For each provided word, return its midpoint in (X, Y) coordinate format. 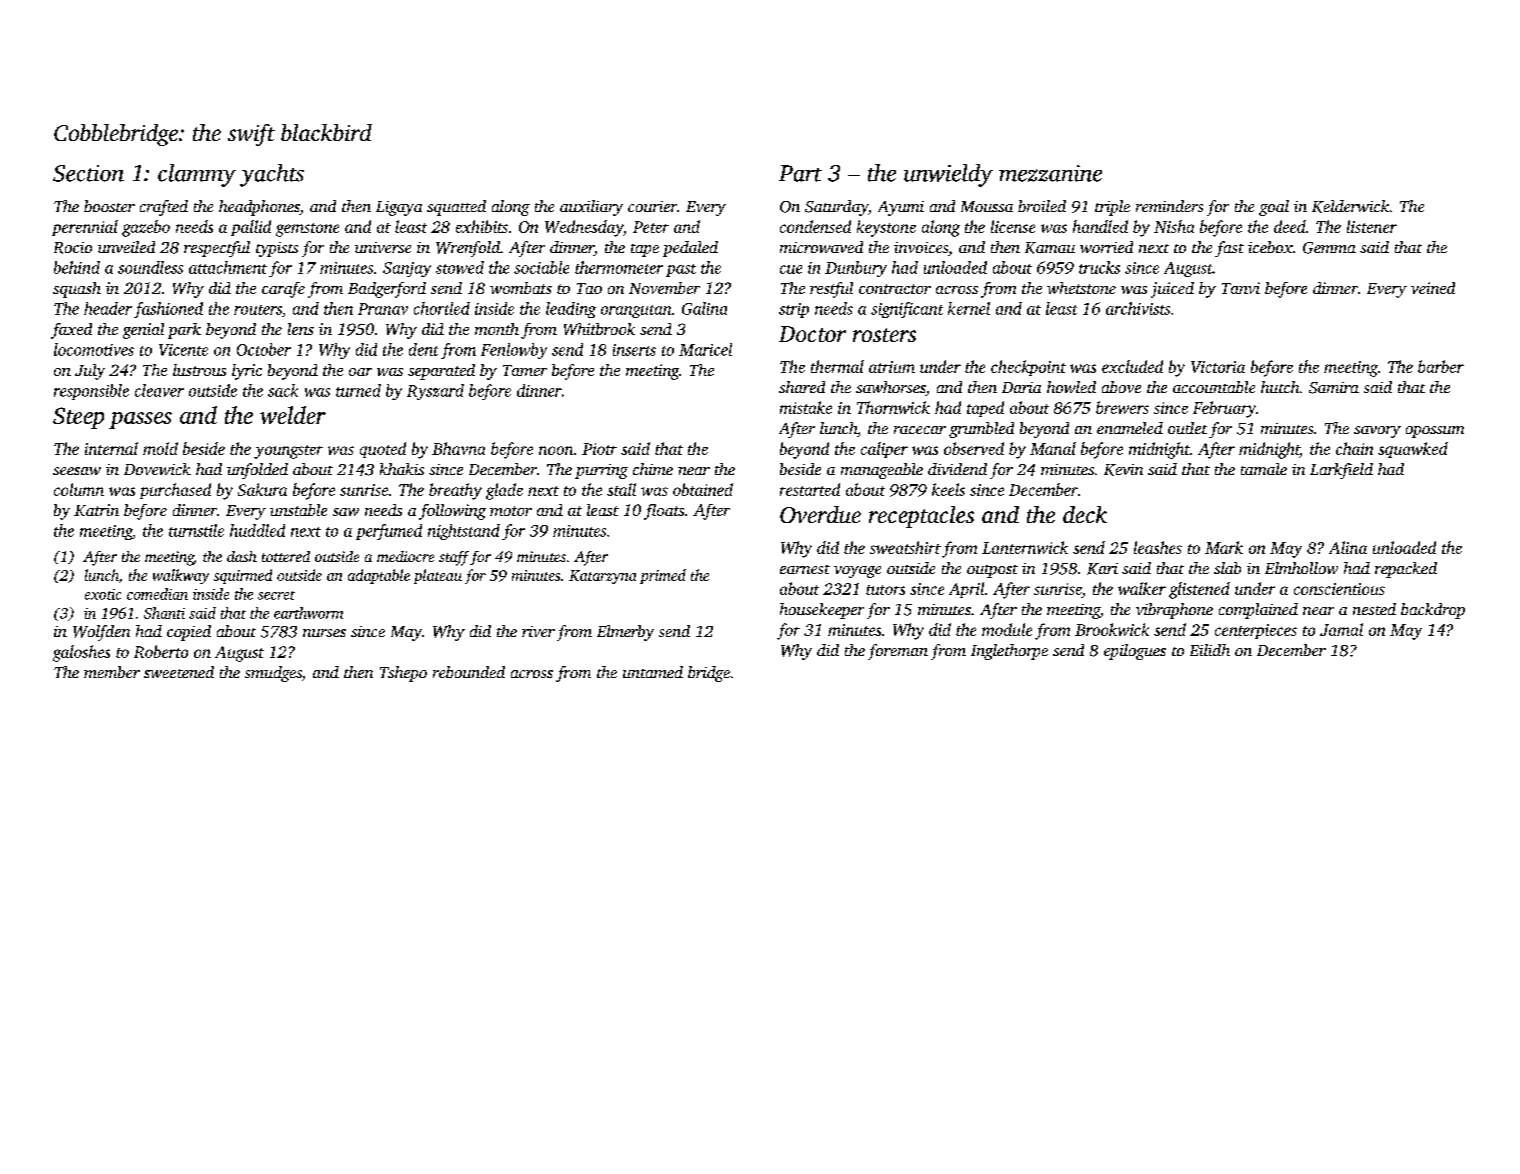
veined (1433, 288)
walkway (181, 576)
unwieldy (948, 175)
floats (664, 512)
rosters (884, 335)
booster (109, 206)
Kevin (1123, 470)
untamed (653, 672)
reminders (1169, 206)
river (538, 631)
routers (258, 310)
